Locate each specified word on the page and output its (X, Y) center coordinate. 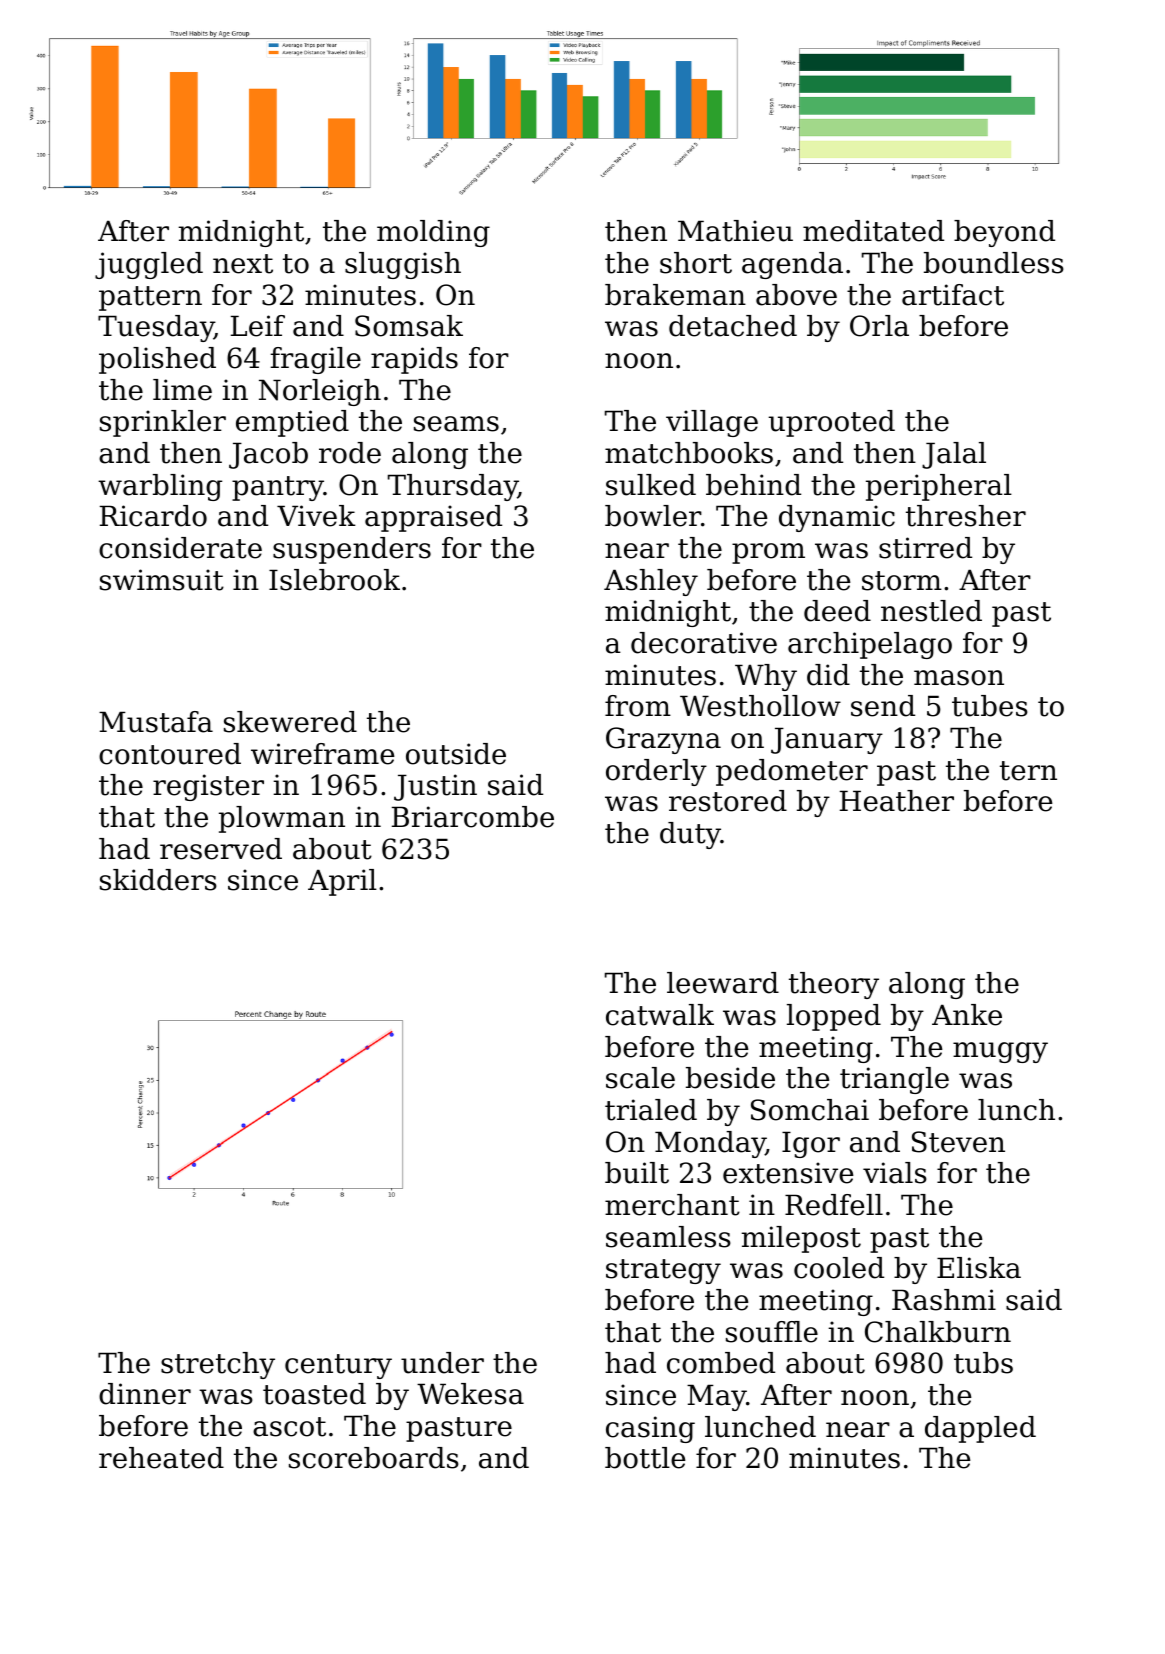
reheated (161, 1458)
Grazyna (663, 740)
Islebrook (334, 580)
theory (834, 985)
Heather (897, 801)
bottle (645, 1458)
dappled (980, 1429)
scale (640, 1078)
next (243, 264)
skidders (158, 880)
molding (433, 233)
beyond (1004, 233)
